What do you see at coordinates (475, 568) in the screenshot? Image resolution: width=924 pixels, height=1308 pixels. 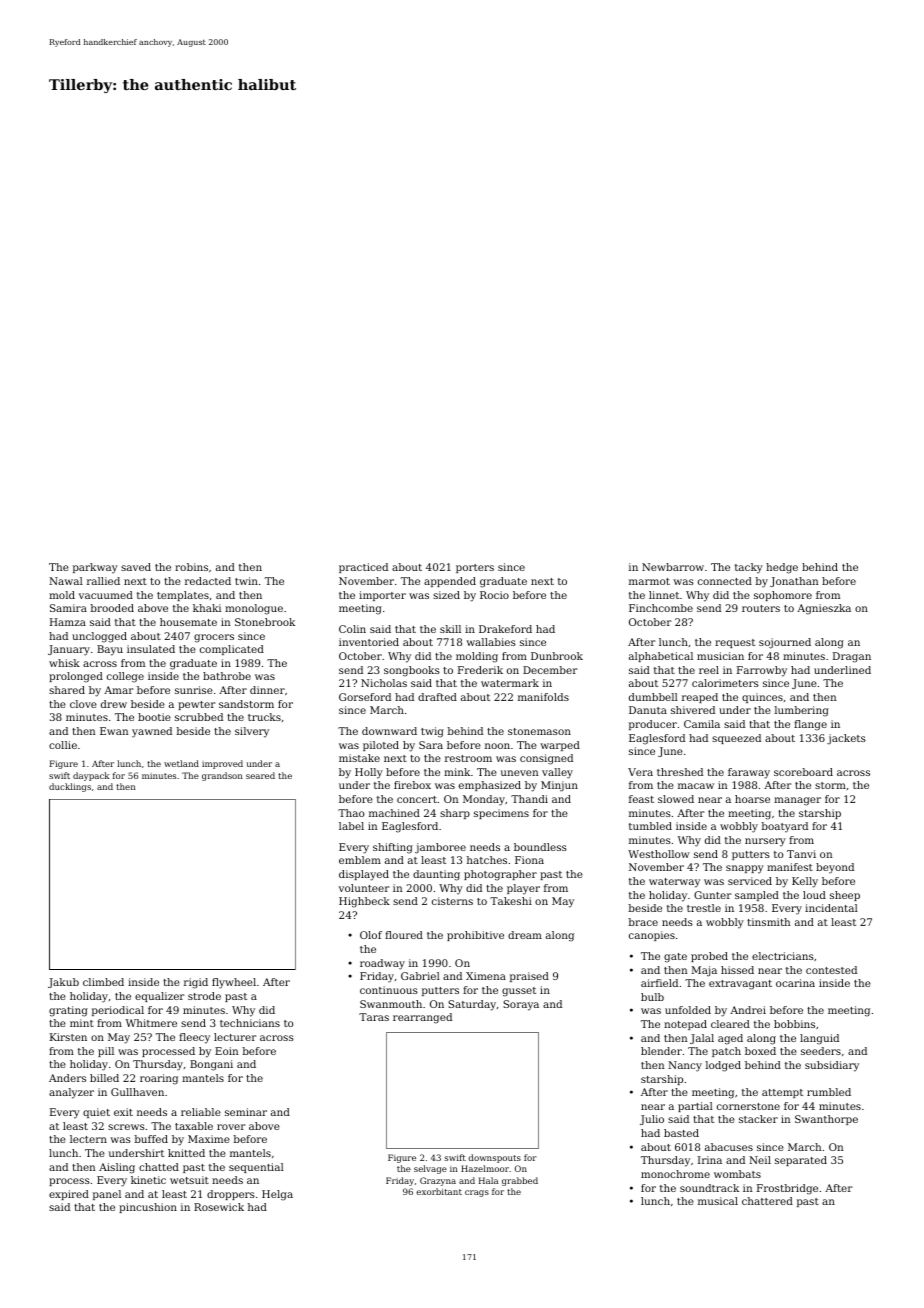 I see `porters` at bounding box center [475, 568].
